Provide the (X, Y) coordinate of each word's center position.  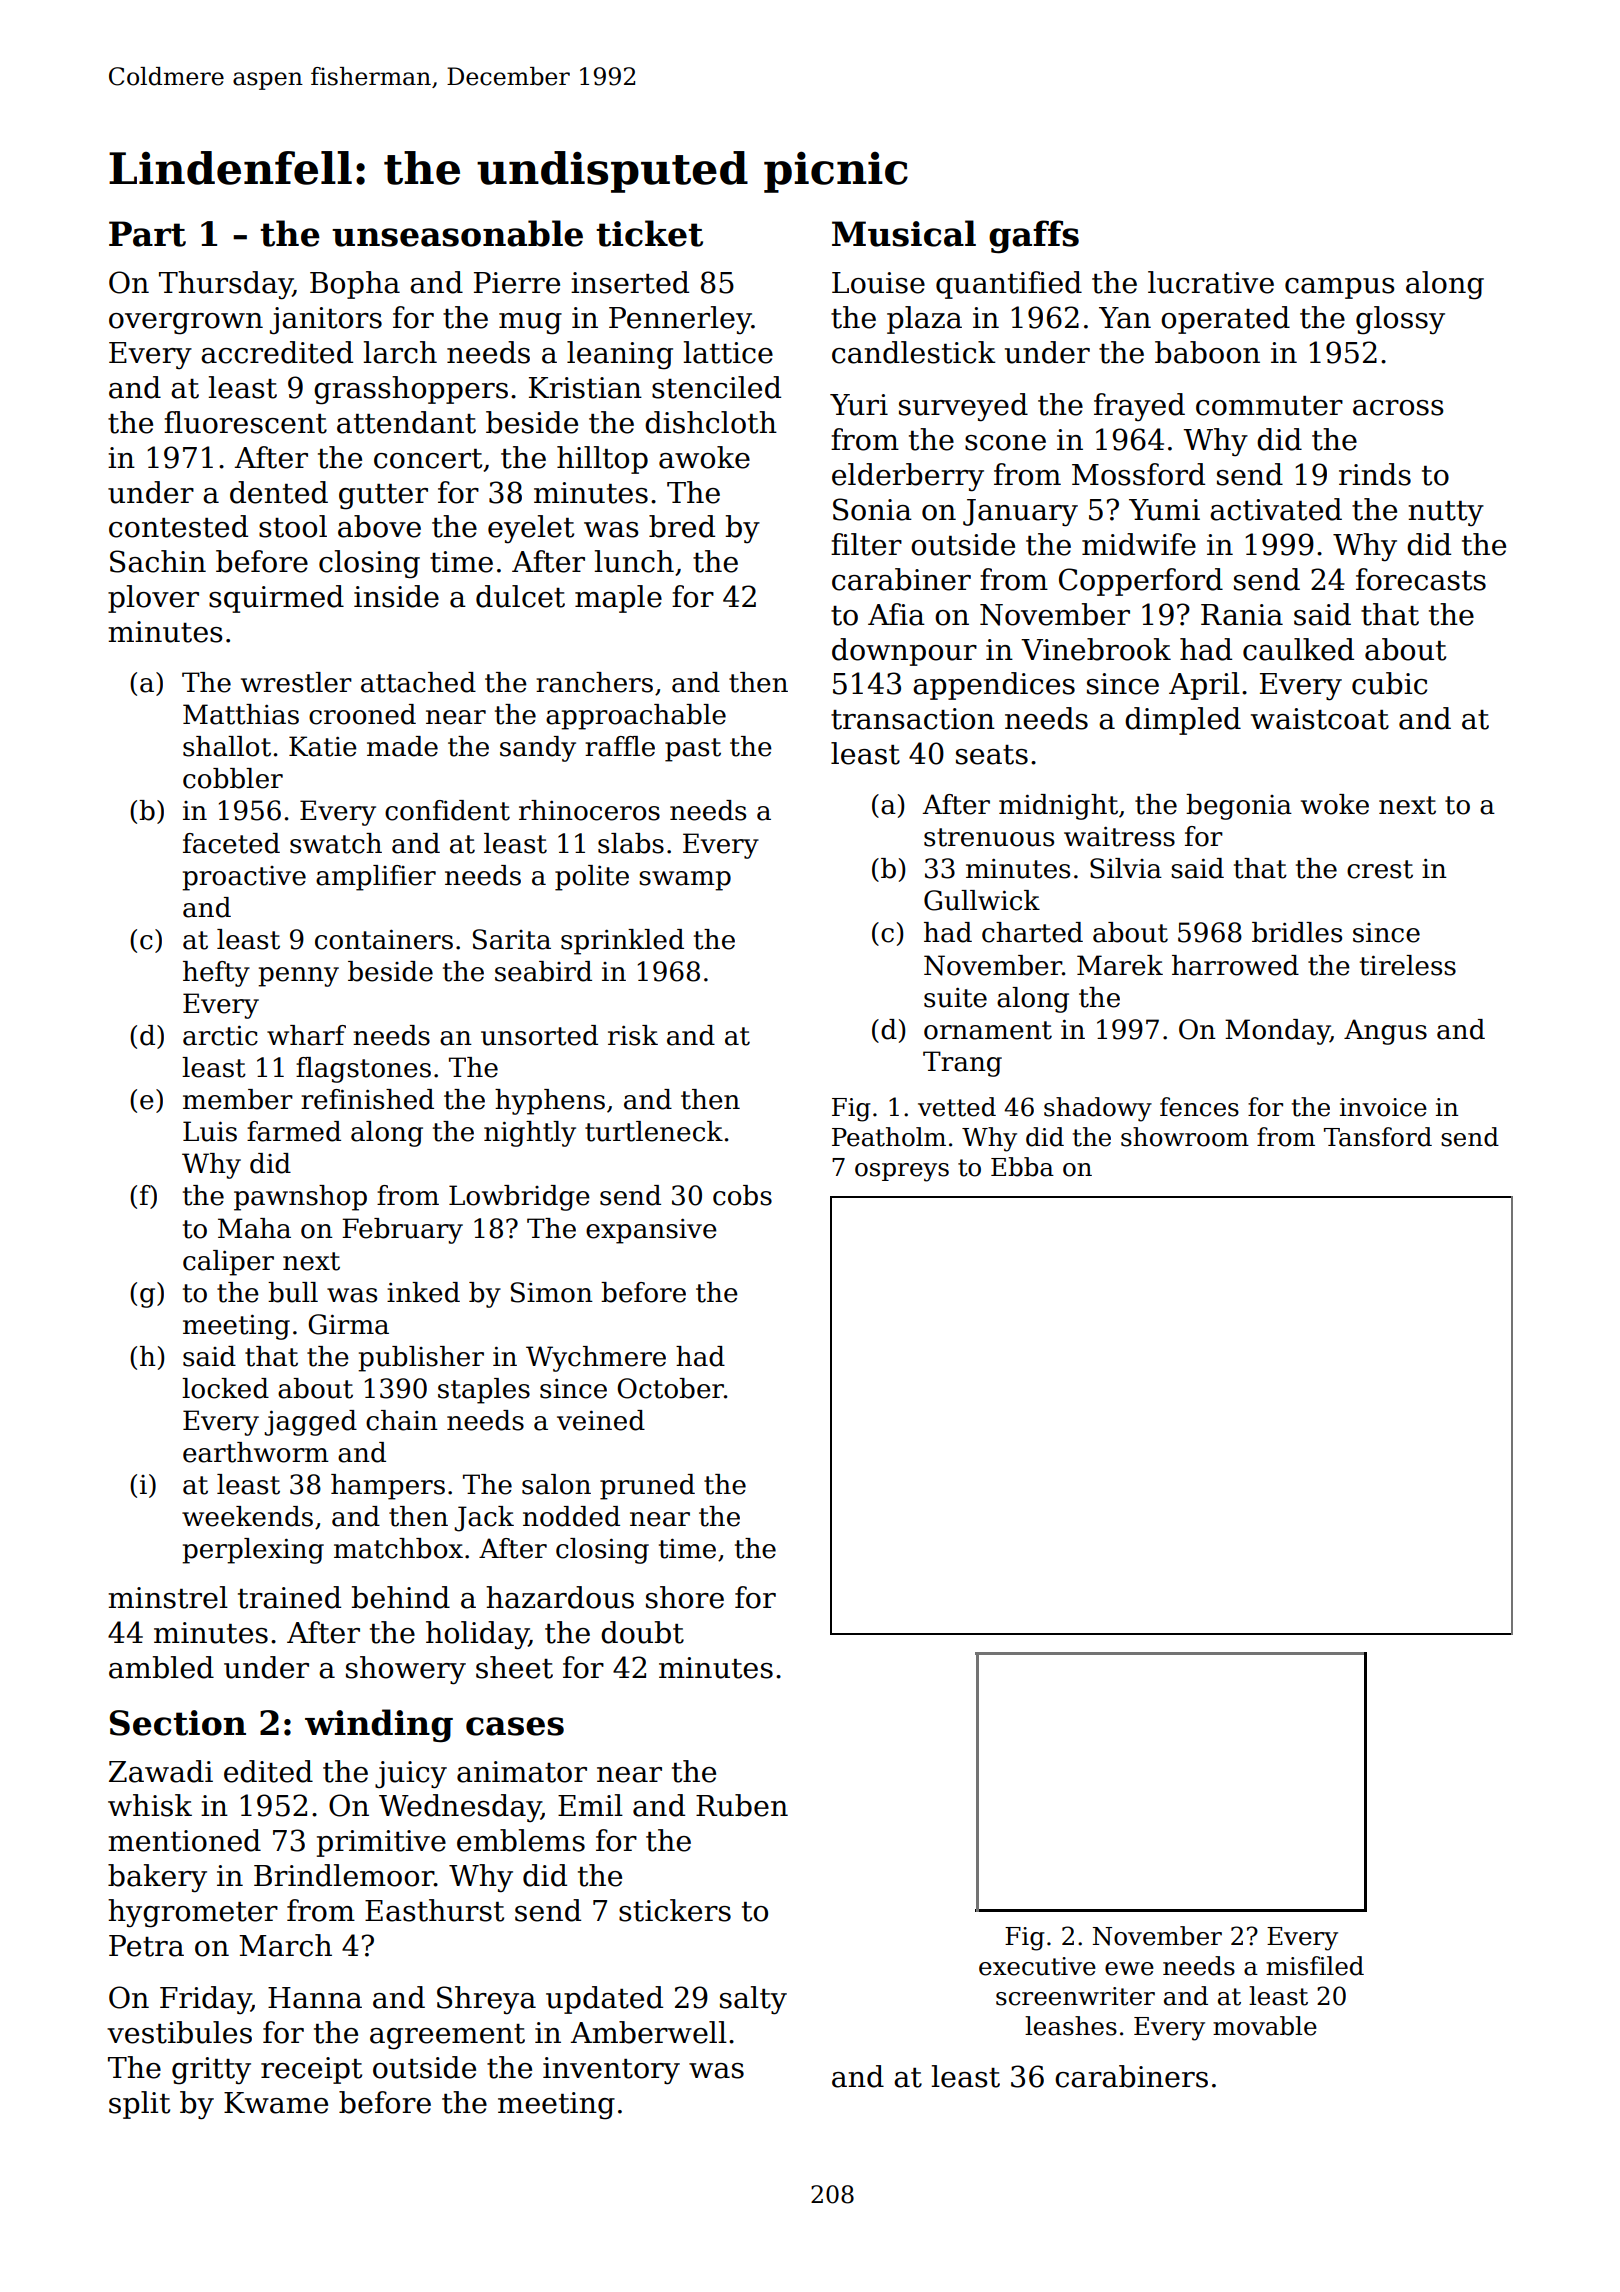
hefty (216, 974)
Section (178, 1723)
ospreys (902, 1172)
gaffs (1034, 237)
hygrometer (193, 1913)
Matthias (241, 714)
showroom (1185, 1137)
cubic (1389, 683)
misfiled (1315, 1966)
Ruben (742, 1805)
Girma (348, 1324)
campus (1340, 288)
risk (633, 1035)
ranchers (594, 682)
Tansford (1378, 1137)
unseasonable (457, 233)
